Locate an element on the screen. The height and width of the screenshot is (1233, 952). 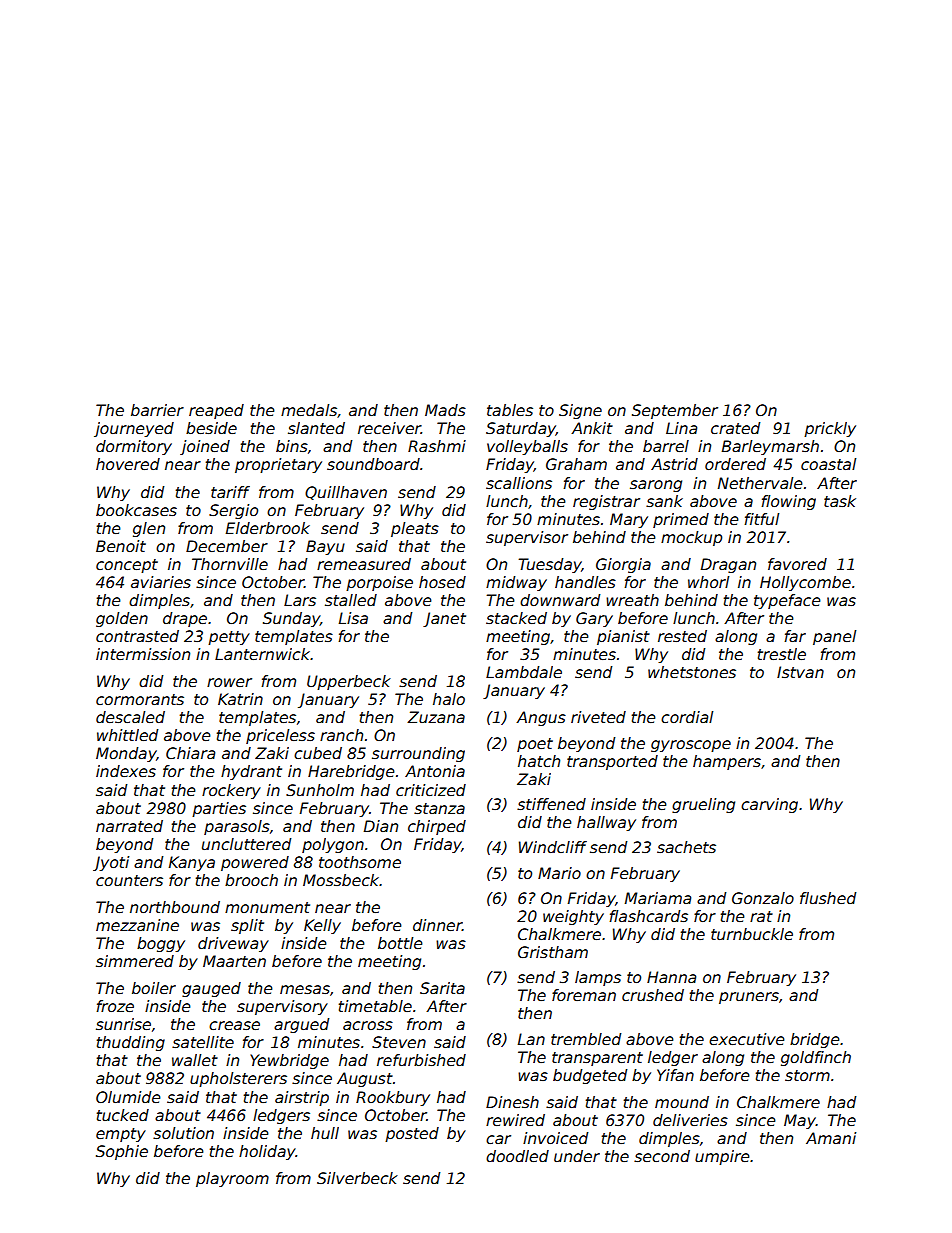
favored is located at coordinates (797, 564).
